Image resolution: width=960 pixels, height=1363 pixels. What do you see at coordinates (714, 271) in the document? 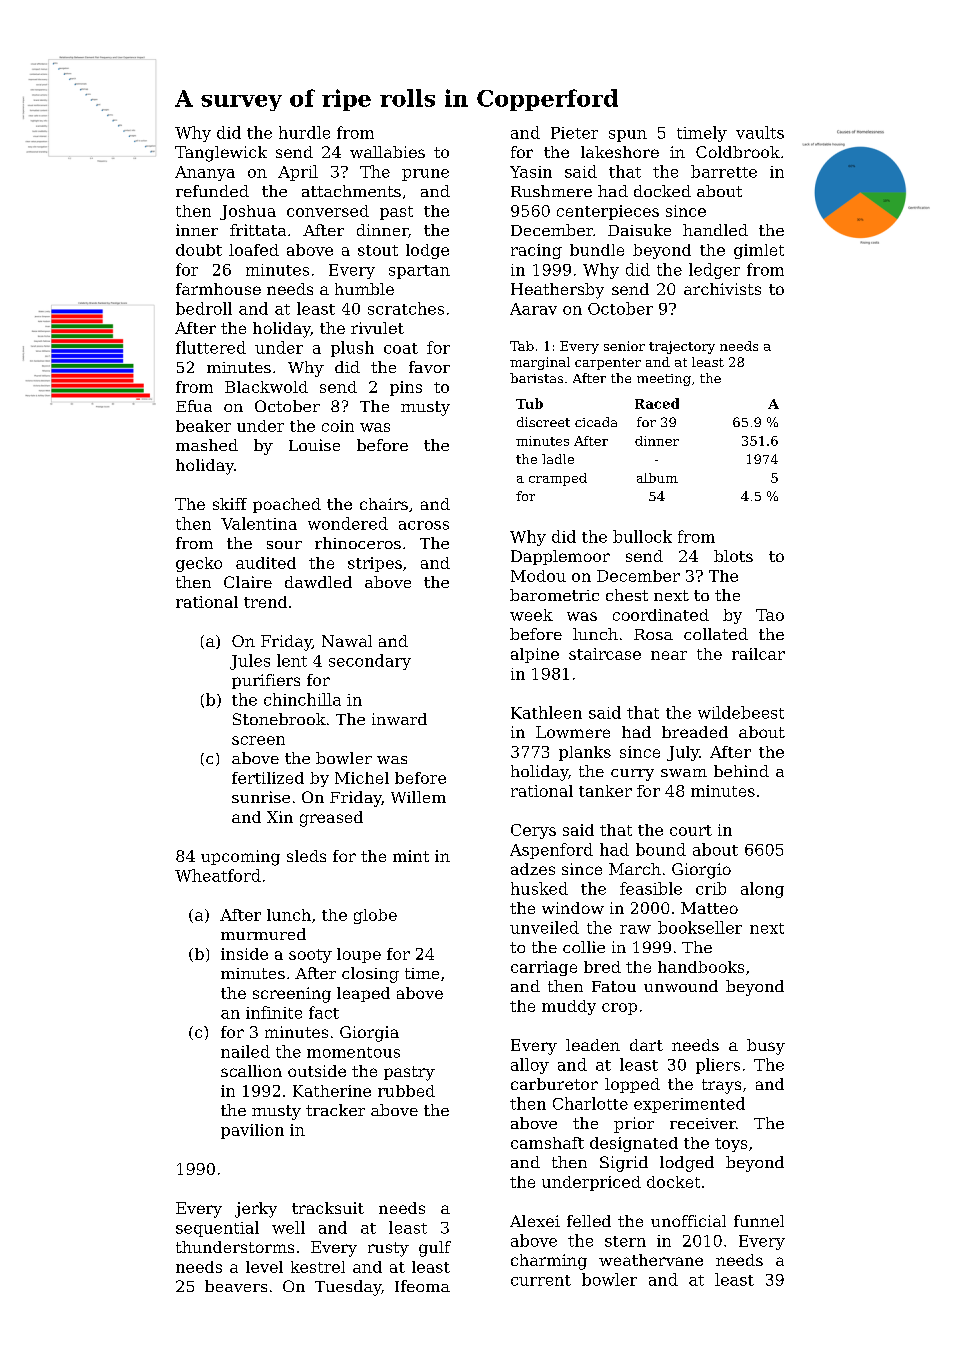
I see `ledger` at bounding box center [714, 271].
